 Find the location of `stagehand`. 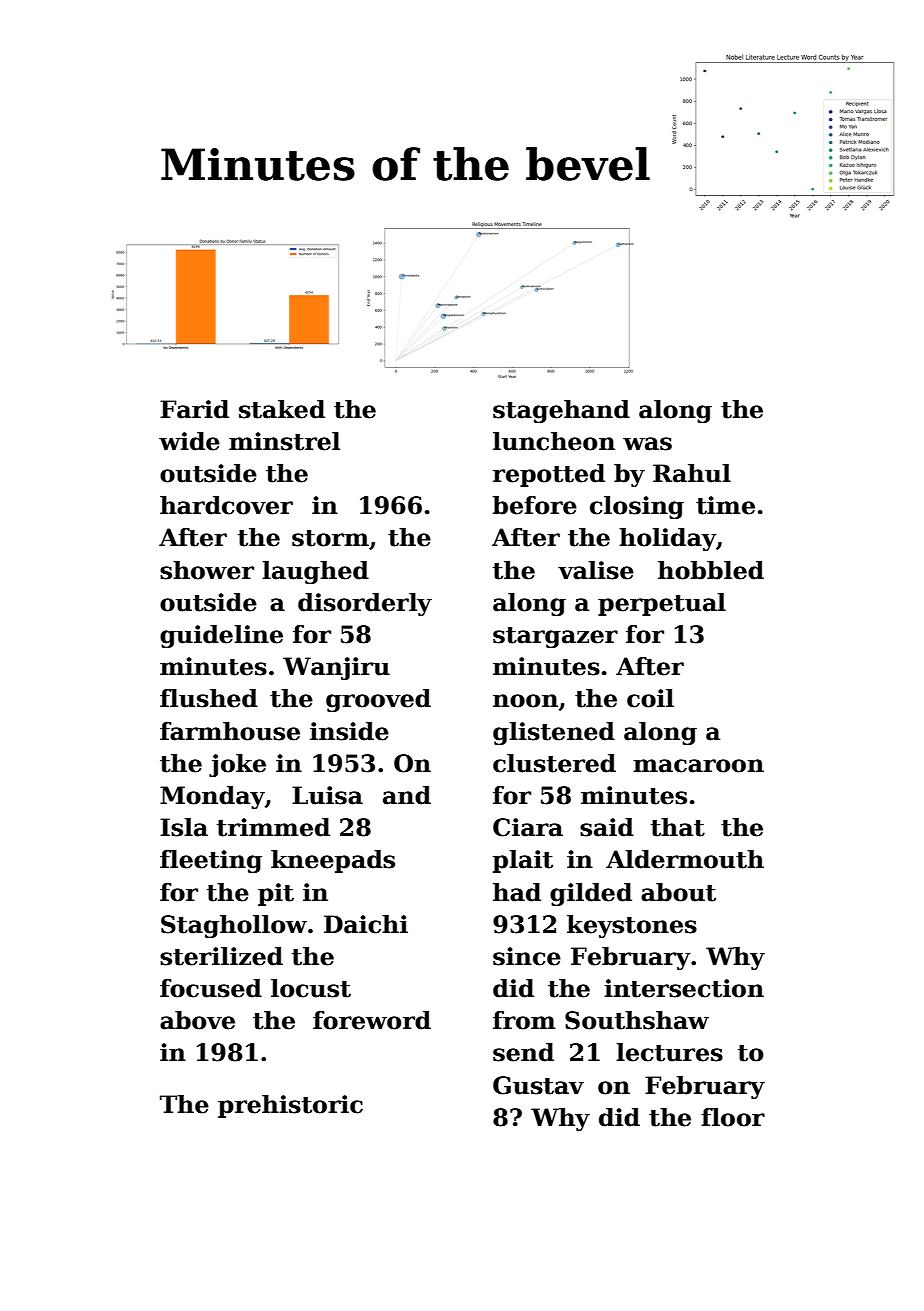

stagehand is located at coordinates (561, 411).
